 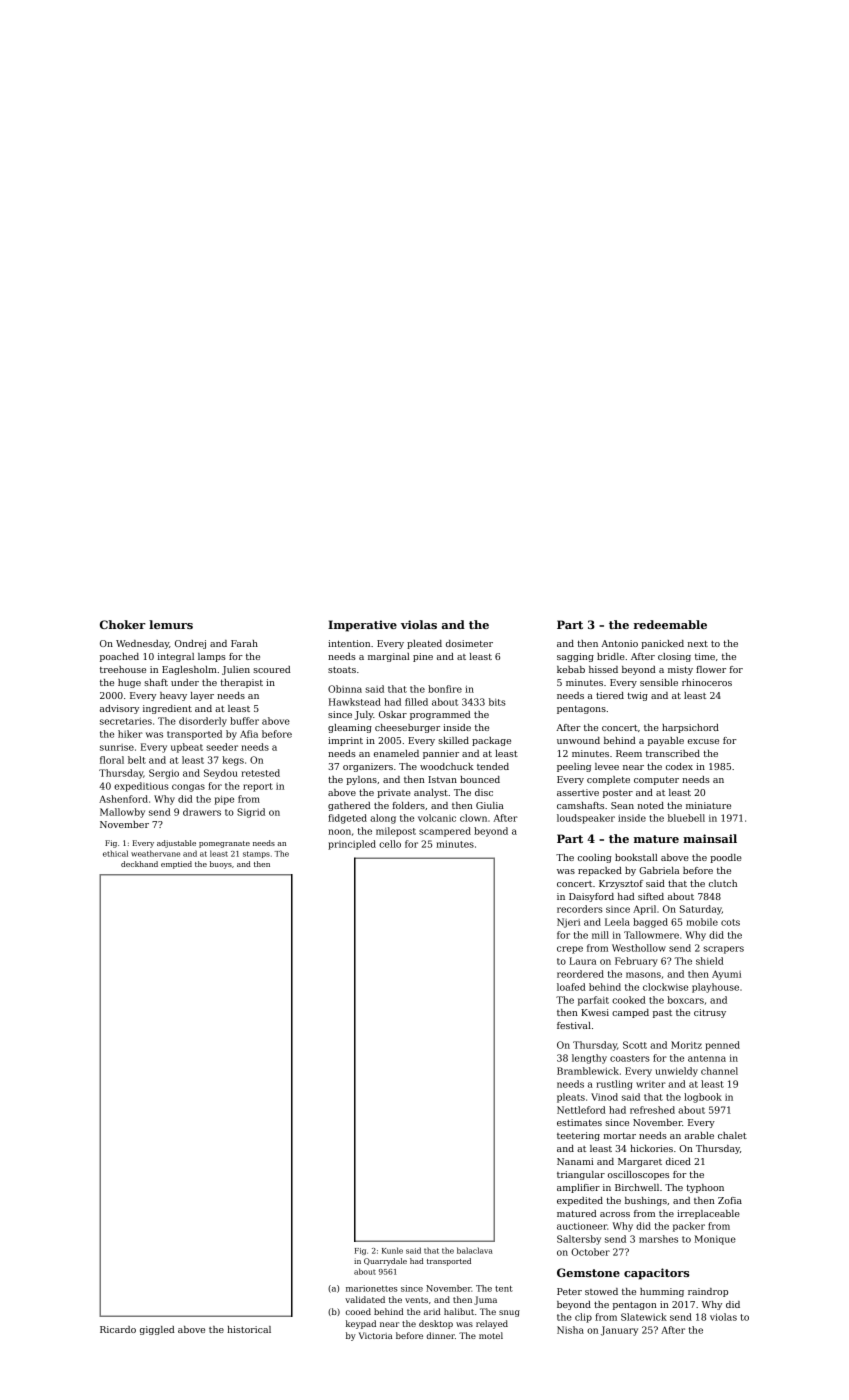 I want to click on rhinoceros, so click(x=707, y=682).
